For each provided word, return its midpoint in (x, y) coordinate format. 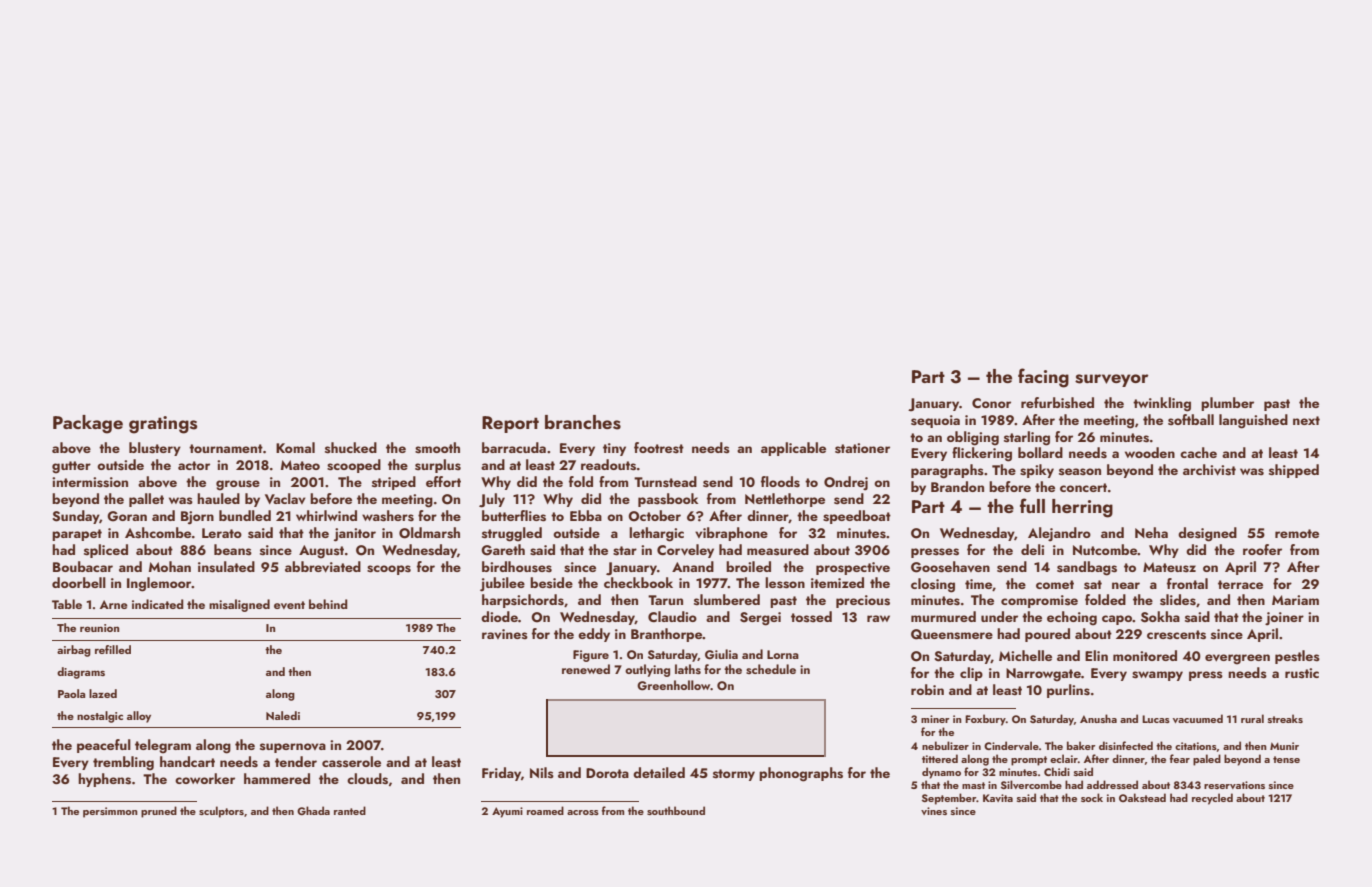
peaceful (104, 746)
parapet (77, 535)
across (583, 812)
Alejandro (1059, 534)
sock (1092, 797)
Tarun (665, 600)
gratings (163, 425)
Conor (991, 403)
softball (1191, 420)
